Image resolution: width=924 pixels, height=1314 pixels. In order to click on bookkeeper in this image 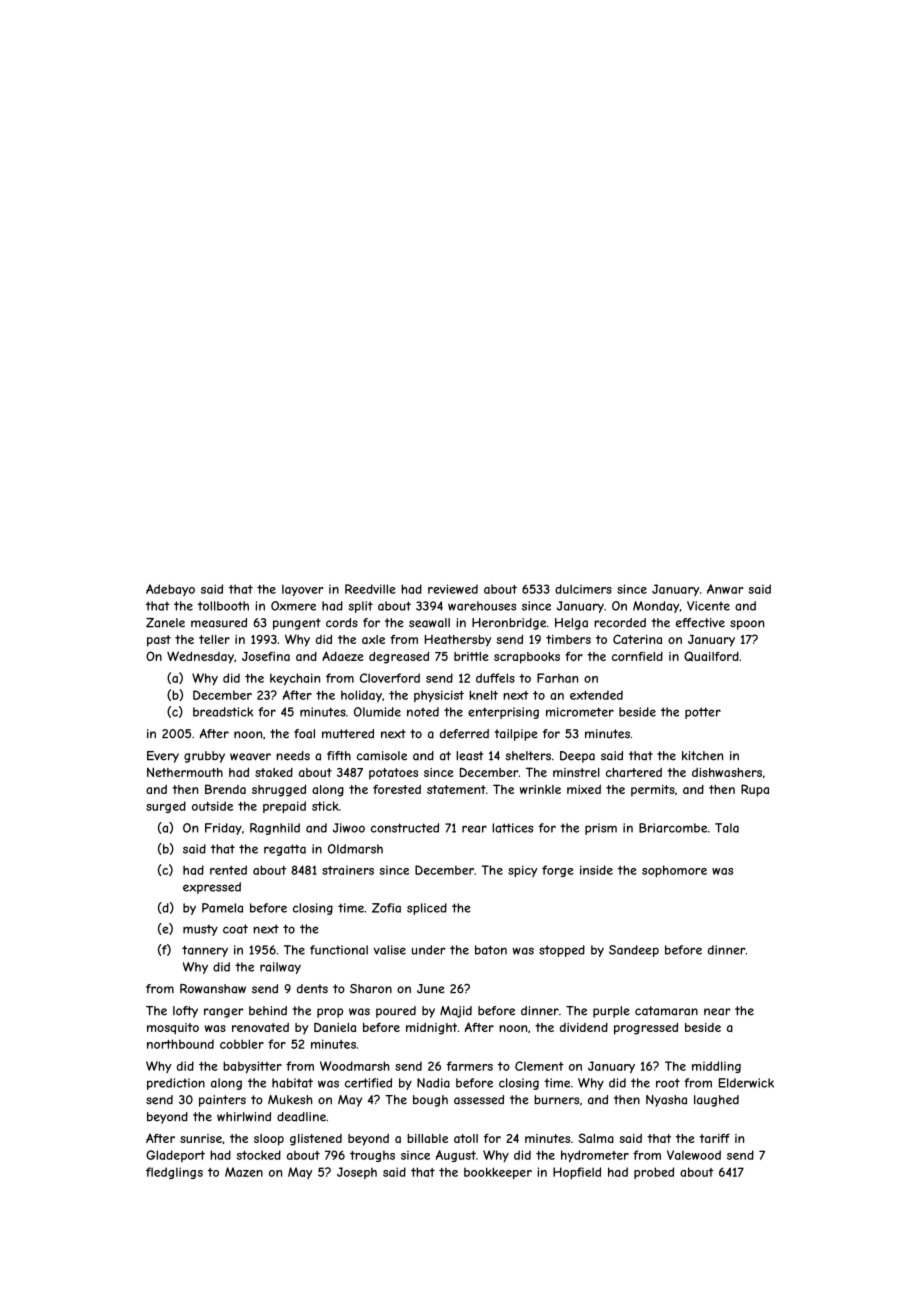, I will do `click(498, 1173)`.
